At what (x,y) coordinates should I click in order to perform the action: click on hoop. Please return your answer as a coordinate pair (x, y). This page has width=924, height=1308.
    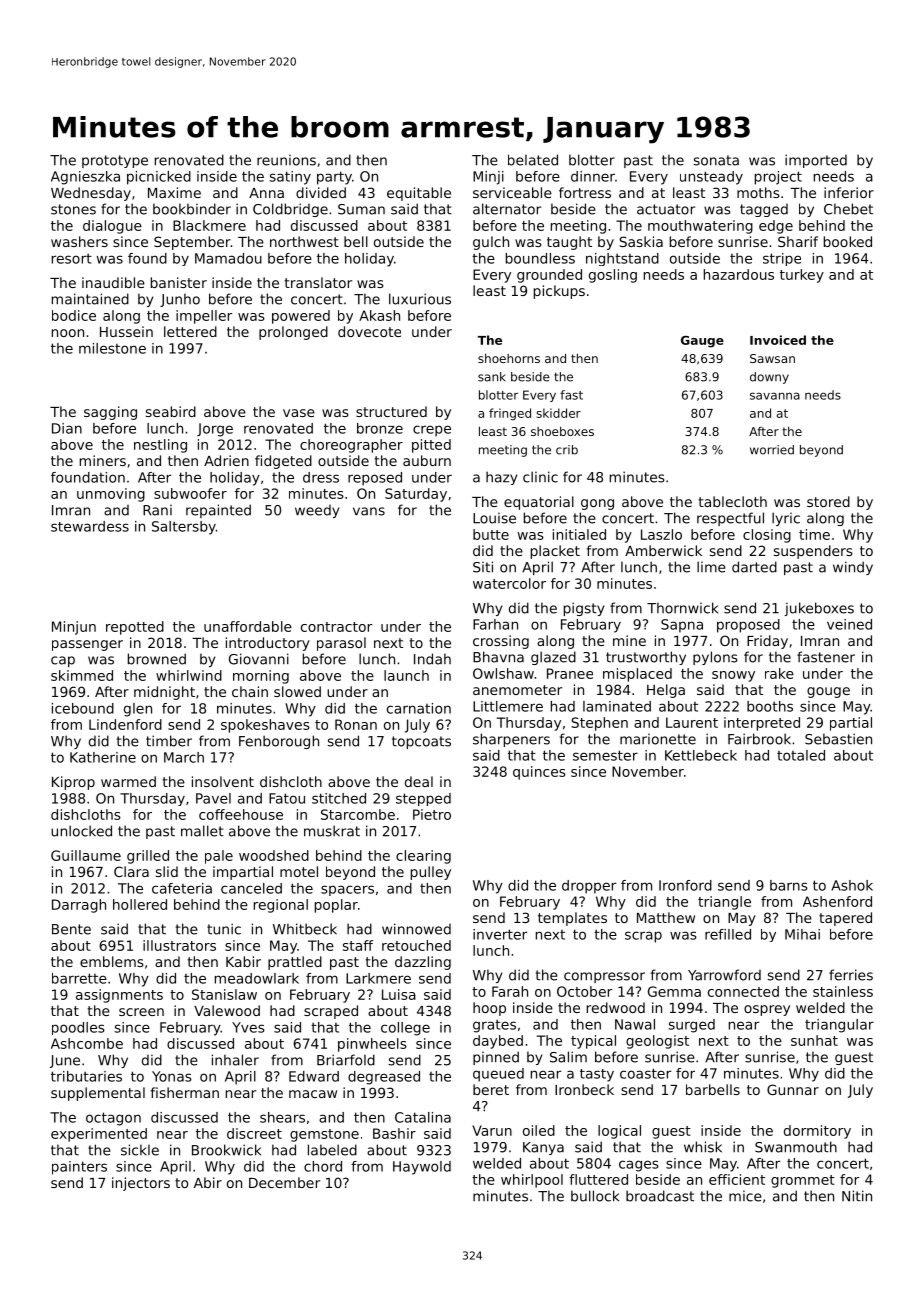
    Looking at the image, I should click on (489, 1009).
